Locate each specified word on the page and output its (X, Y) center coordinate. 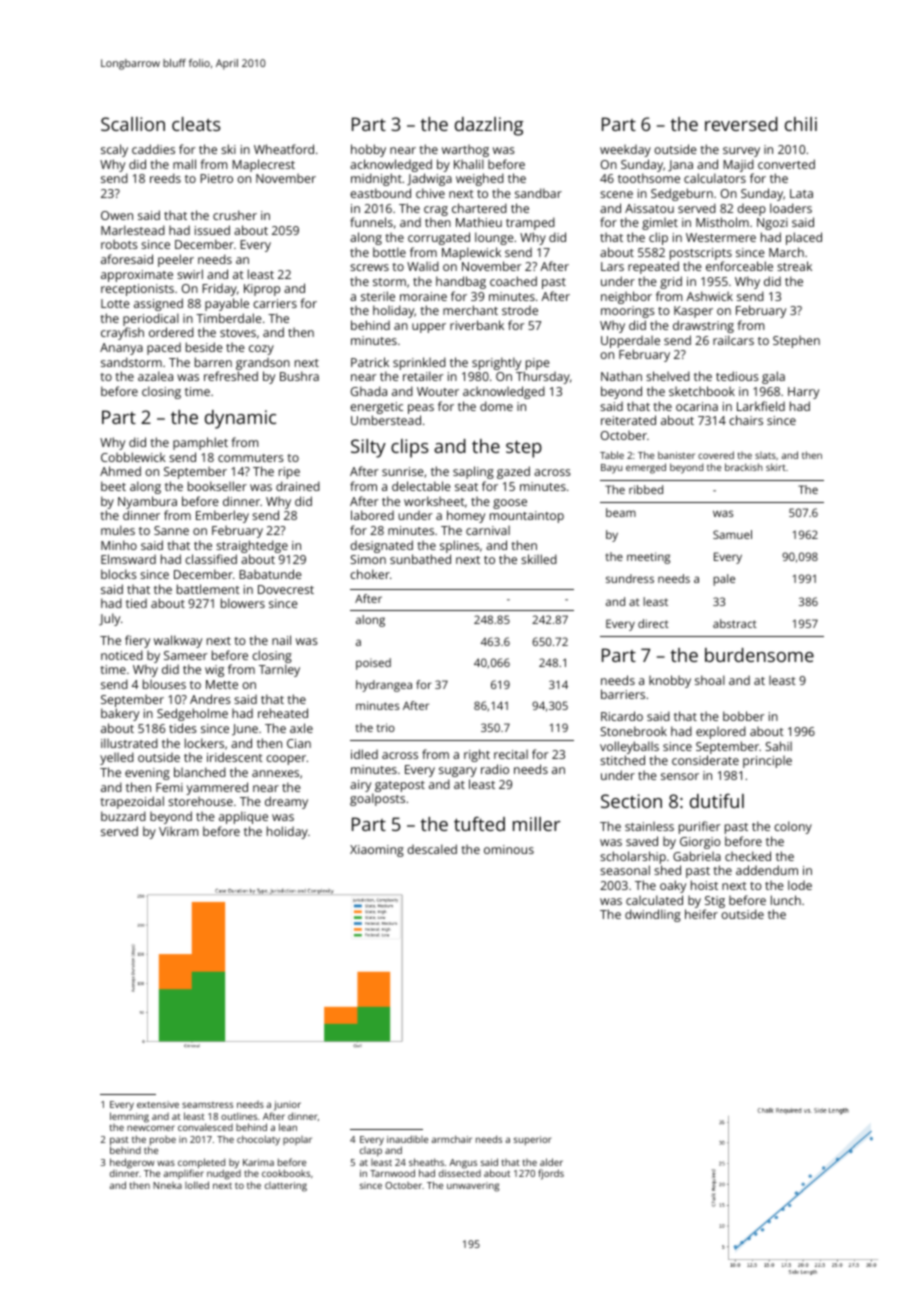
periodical (151, 319)
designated (381, 546)
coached (513, 281)
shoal (710, 680)
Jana (680, 166)
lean (288, 1127)
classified (211, 559)
